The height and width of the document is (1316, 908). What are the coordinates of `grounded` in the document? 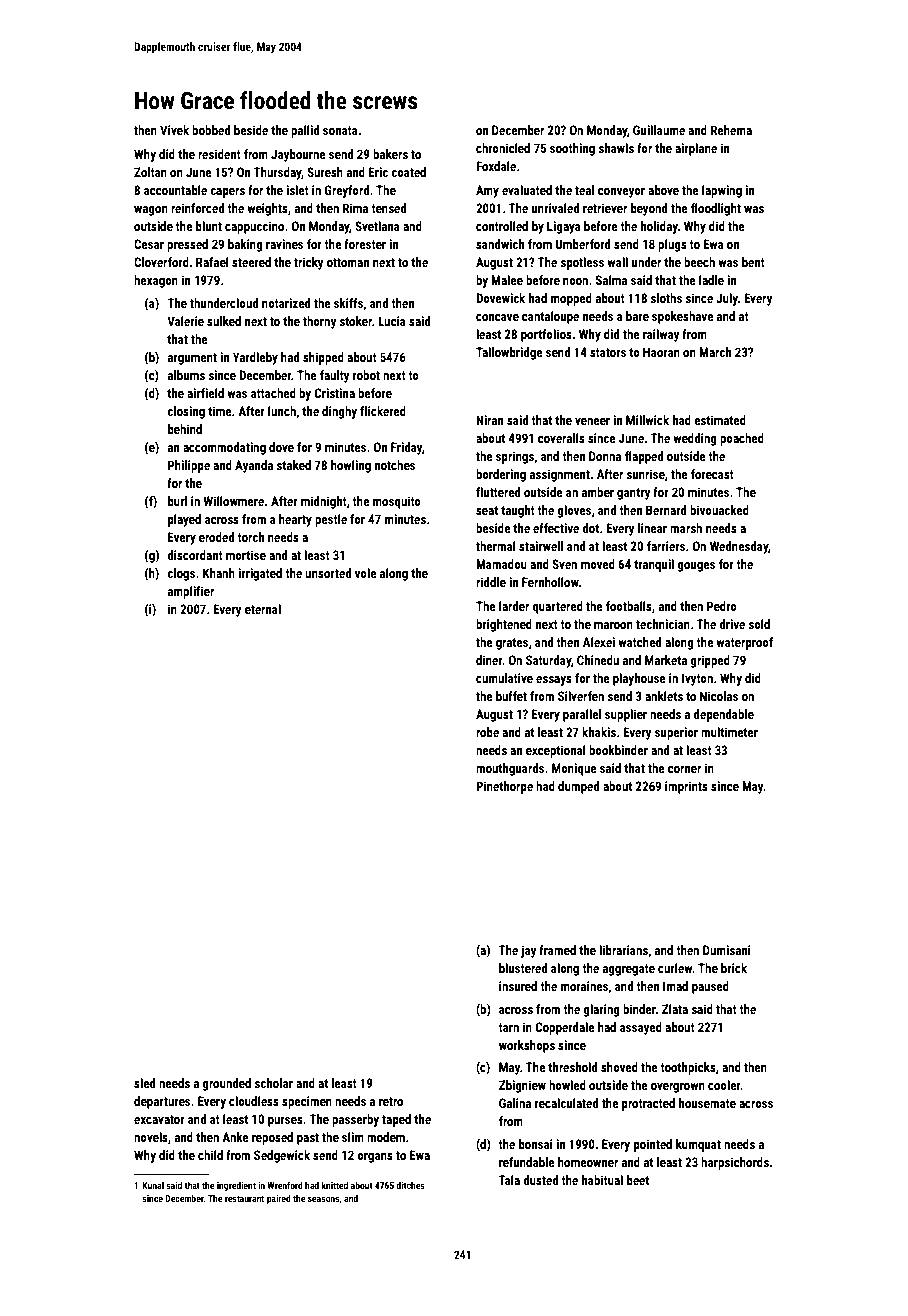 It's located at (226, 1084).
